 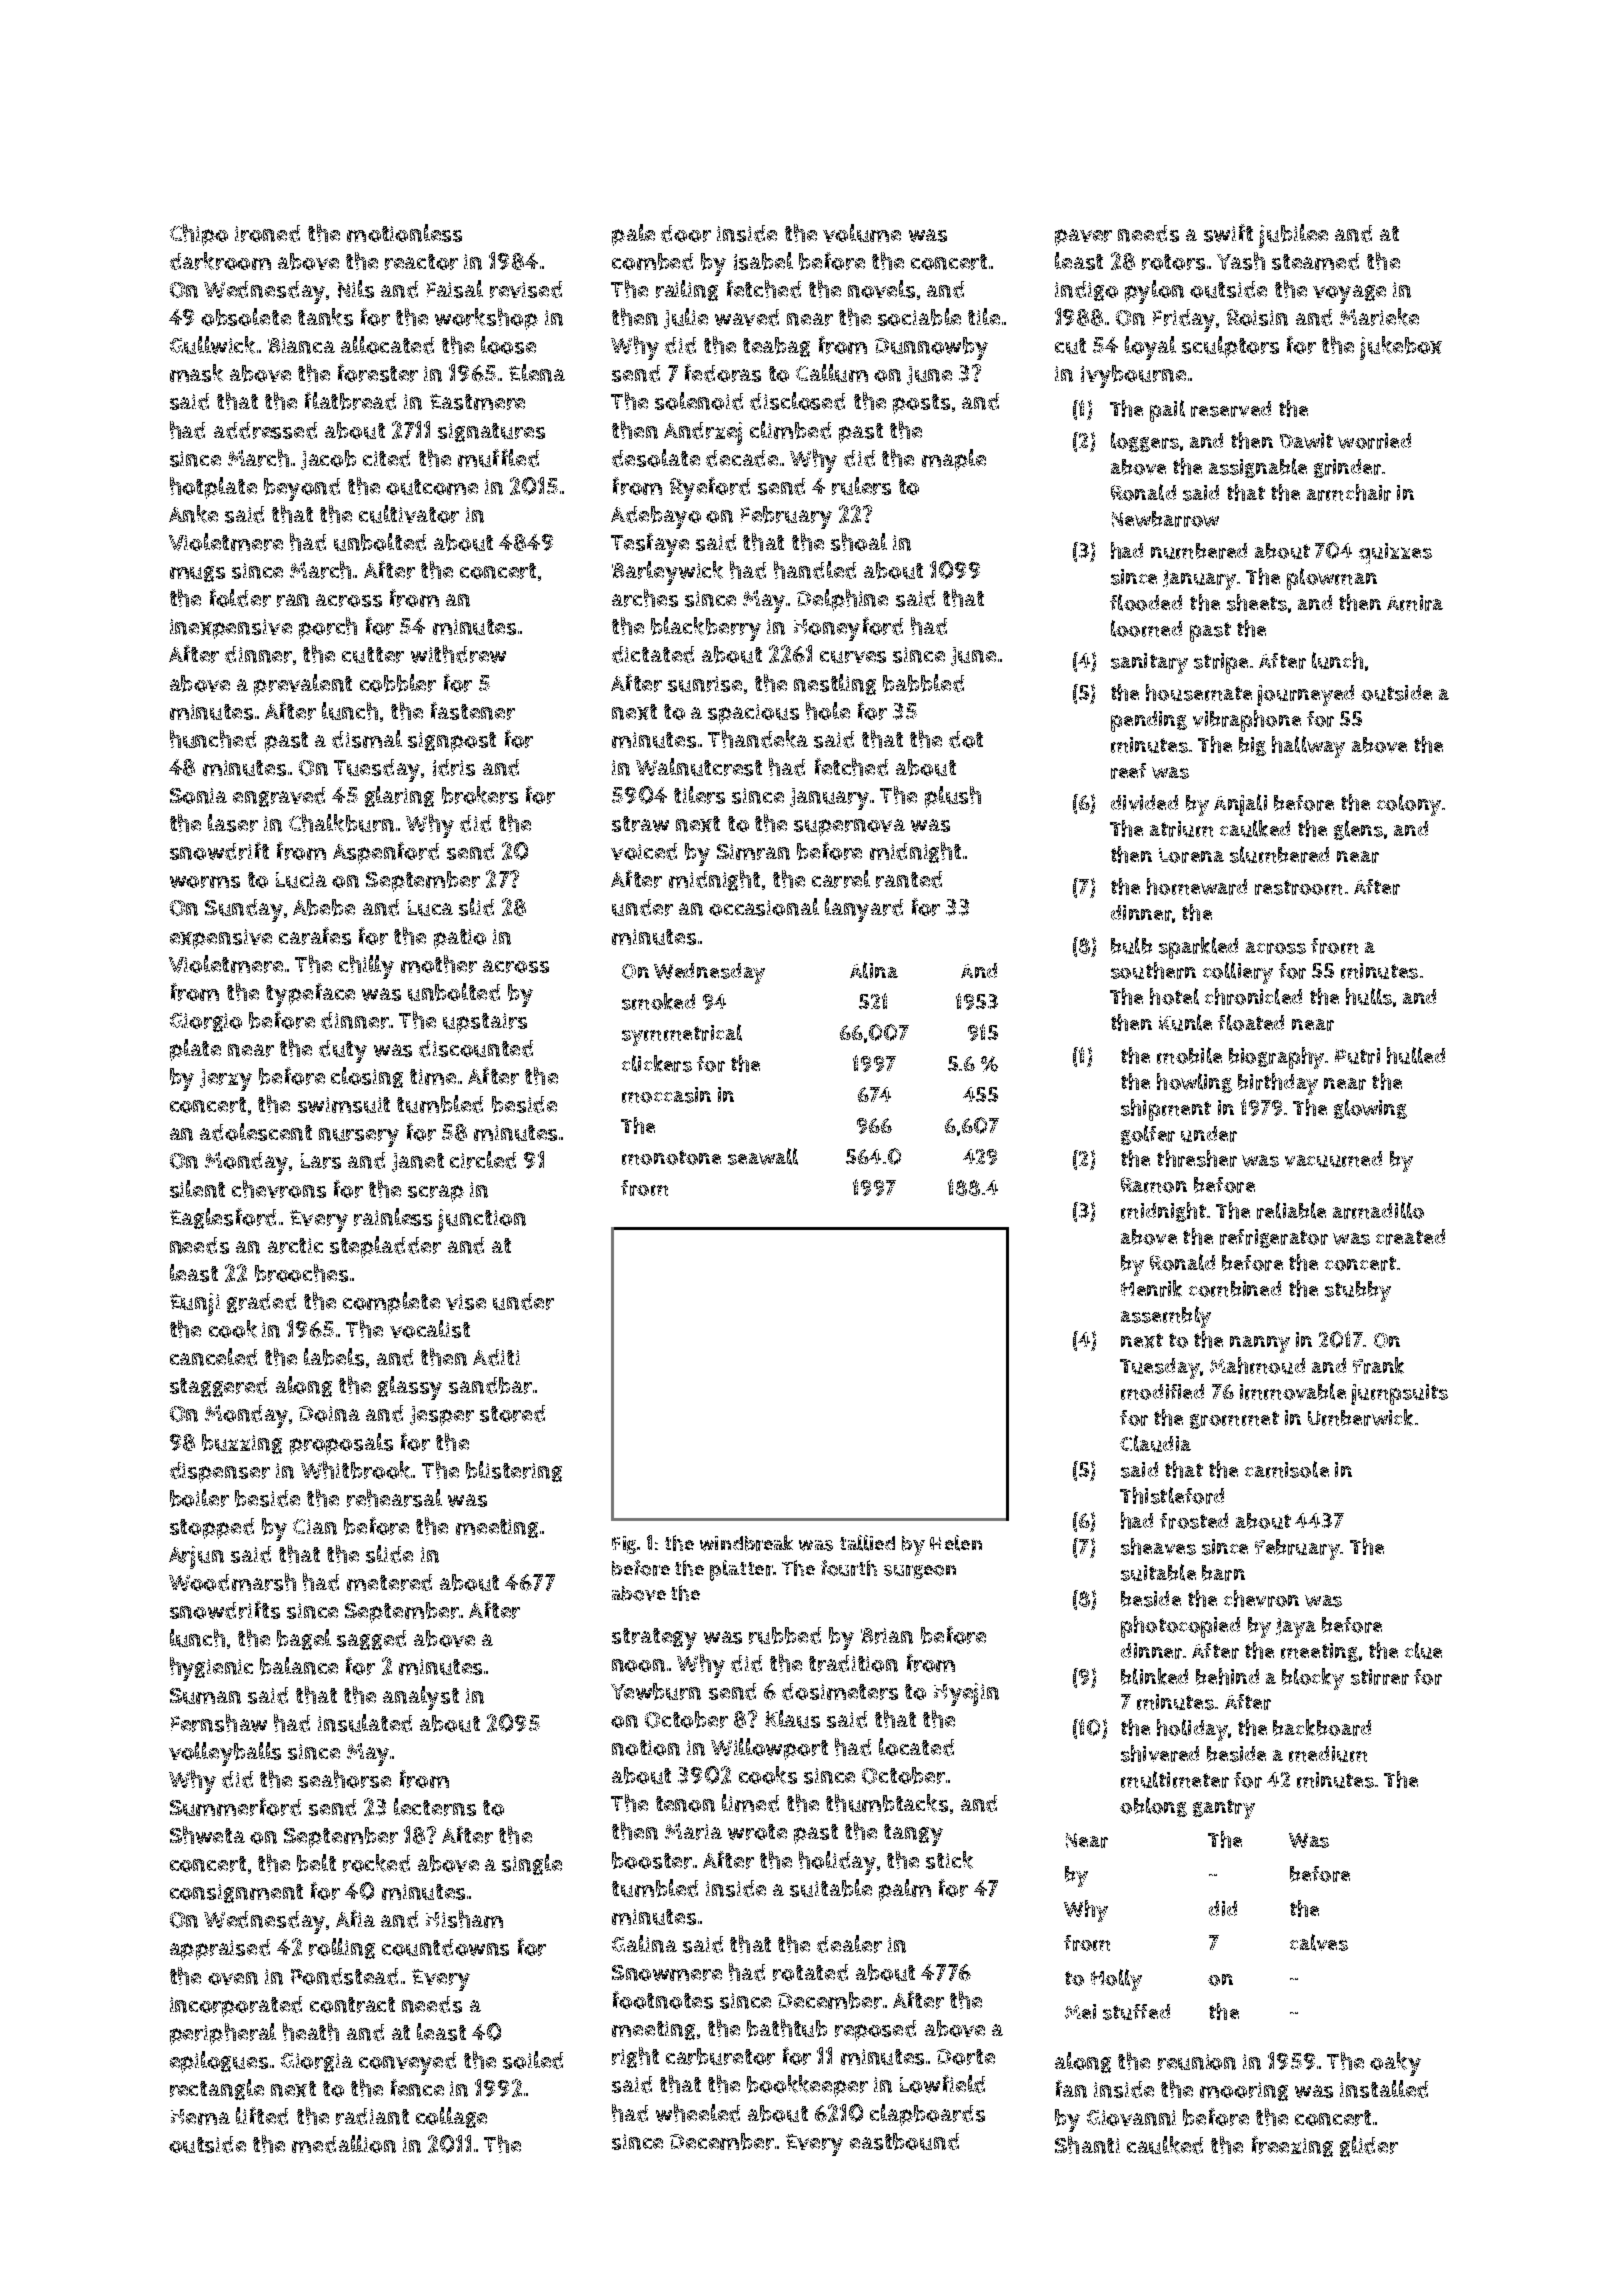 I want to click on combined, so click(x=1235, y=1289).
